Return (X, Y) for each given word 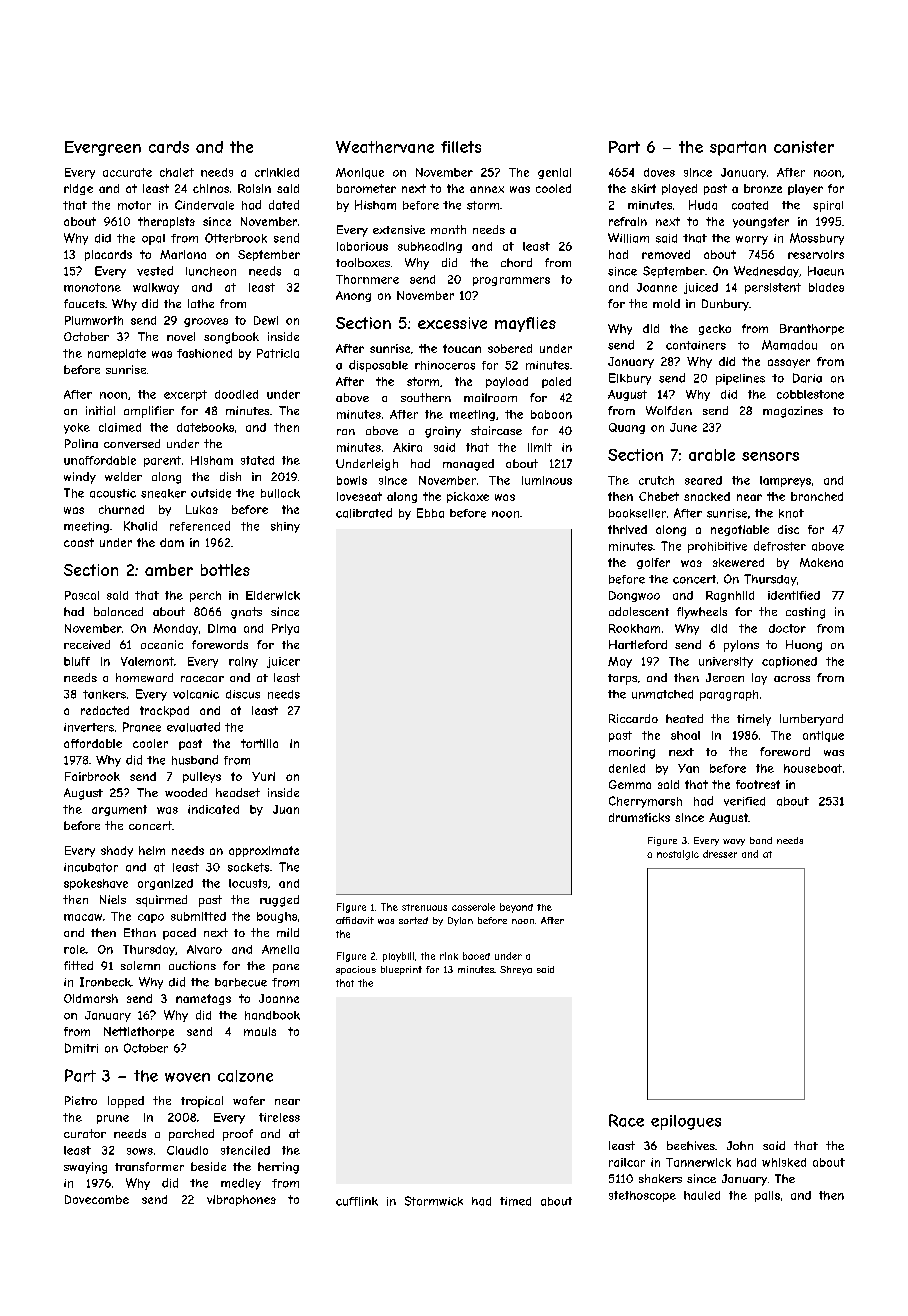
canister (804, 147)
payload (507, 382)
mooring (632, 753)
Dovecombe (97, 1199)
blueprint (401, 970)
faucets (84, 303)
